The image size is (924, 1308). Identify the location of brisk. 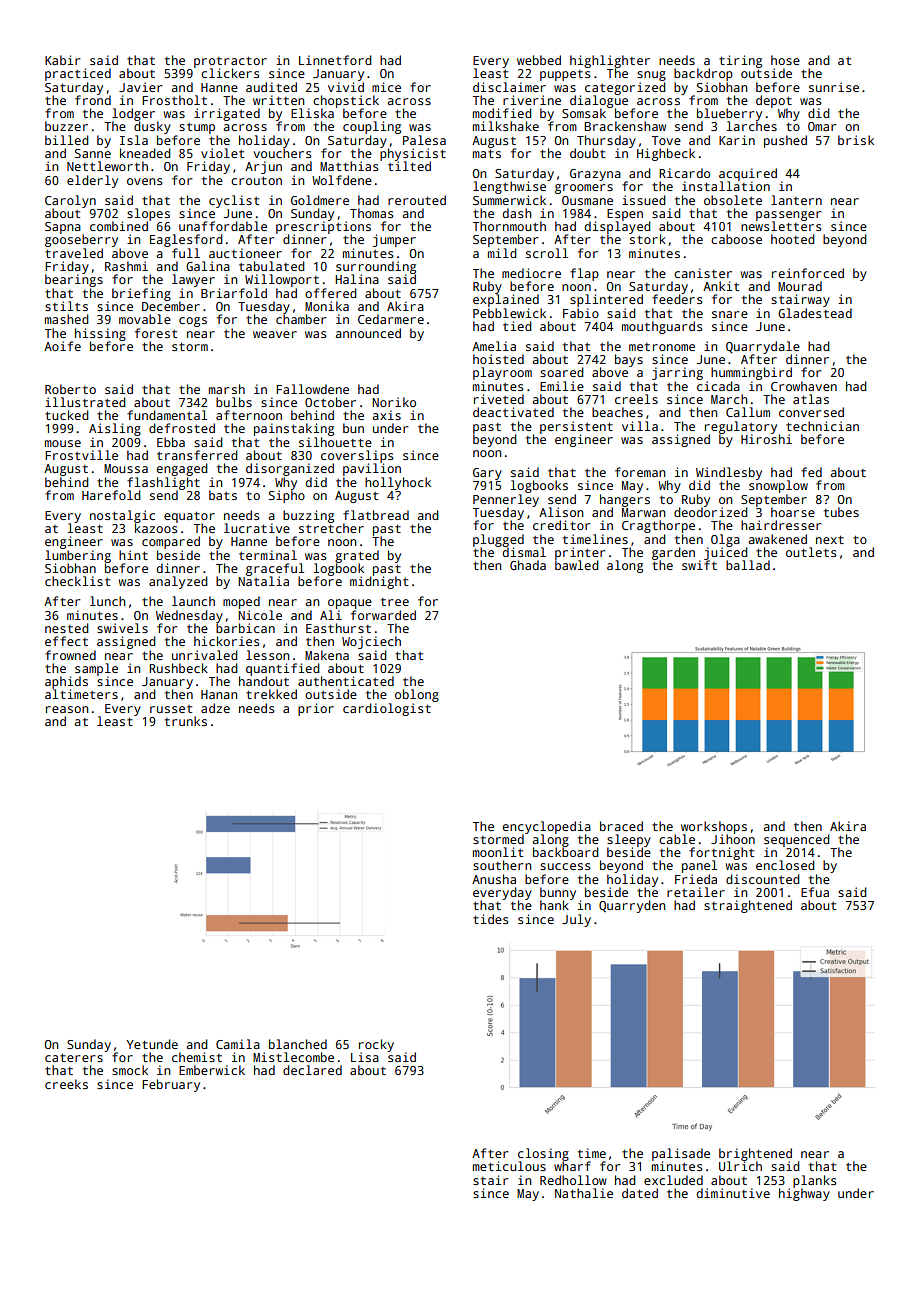
(856, 140).
